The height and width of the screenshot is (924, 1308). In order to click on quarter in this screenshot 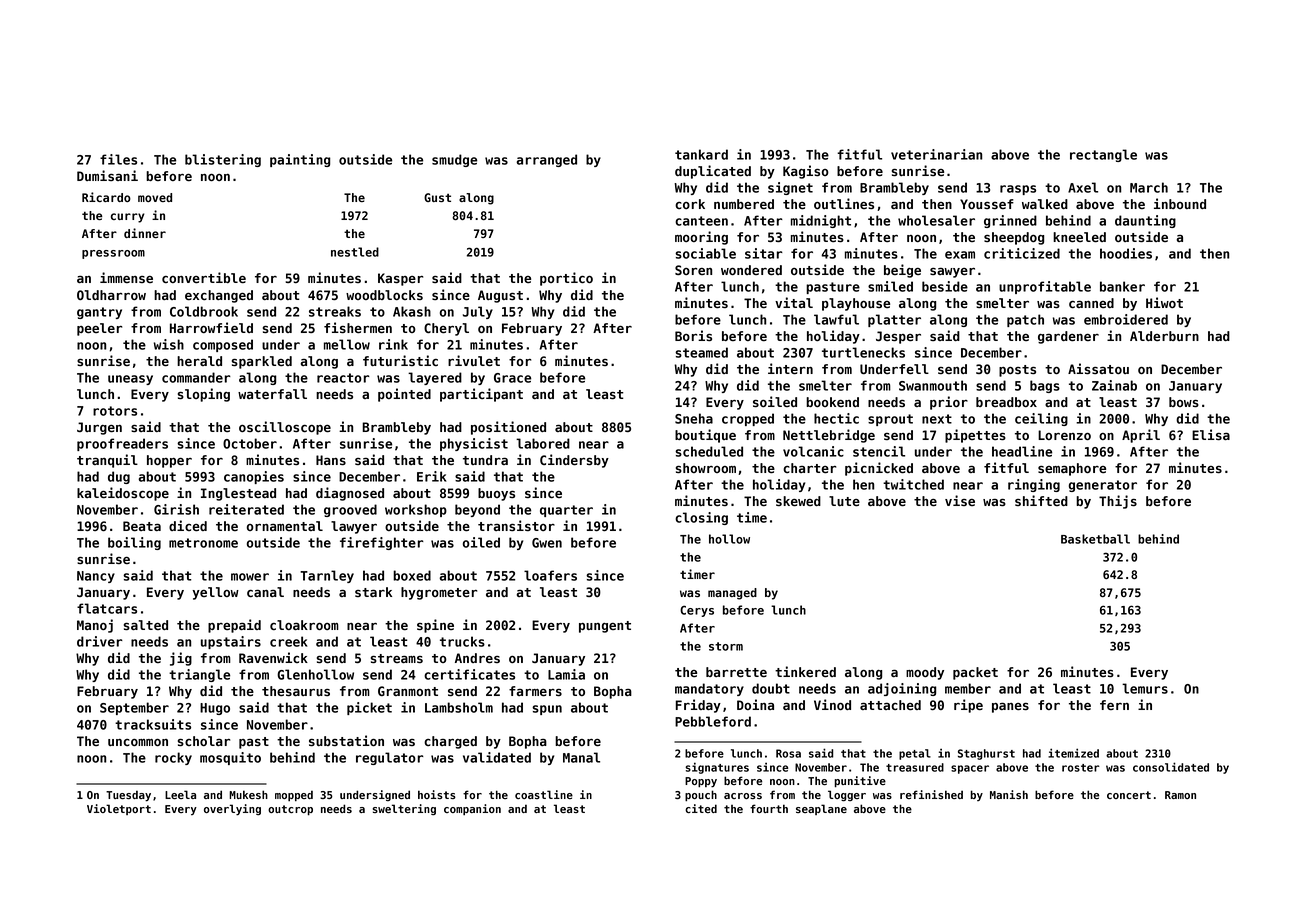, I will do `click(566, 511)`.
